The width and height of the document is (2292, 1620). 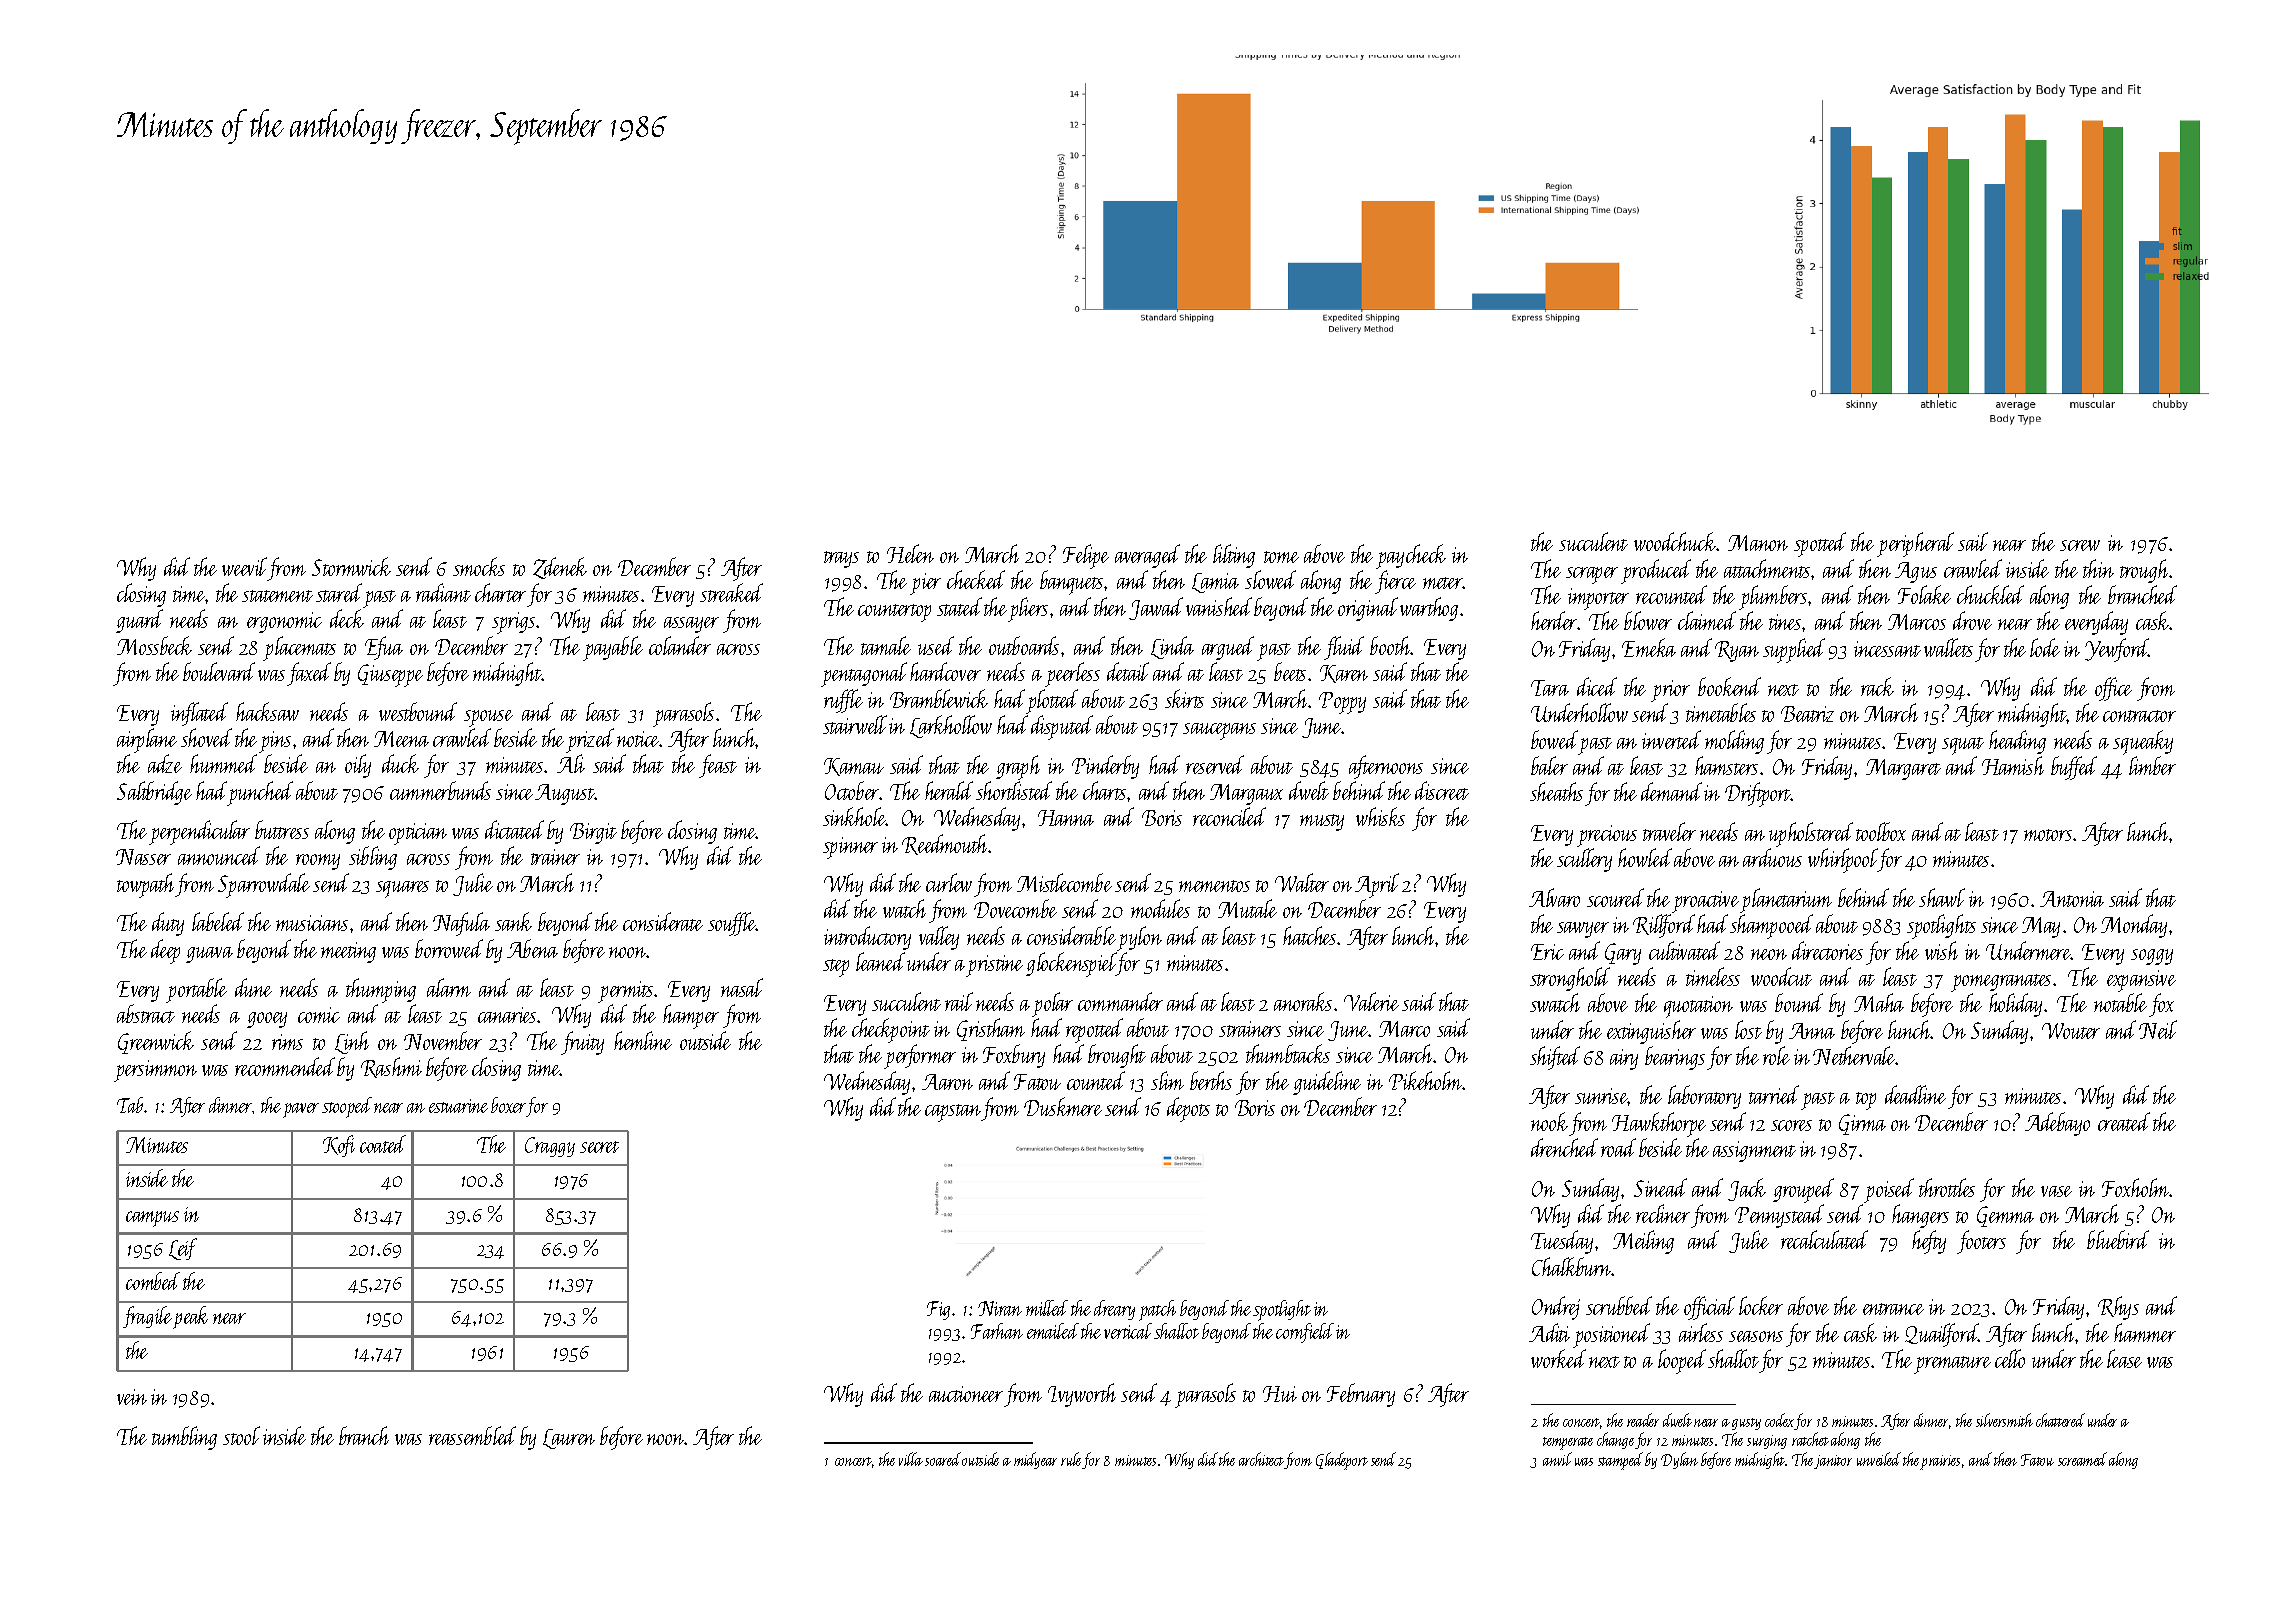 What do you see at coordinates (351, 566) in the document?
I see `Stormwick` at bounding box center [351, 566].
